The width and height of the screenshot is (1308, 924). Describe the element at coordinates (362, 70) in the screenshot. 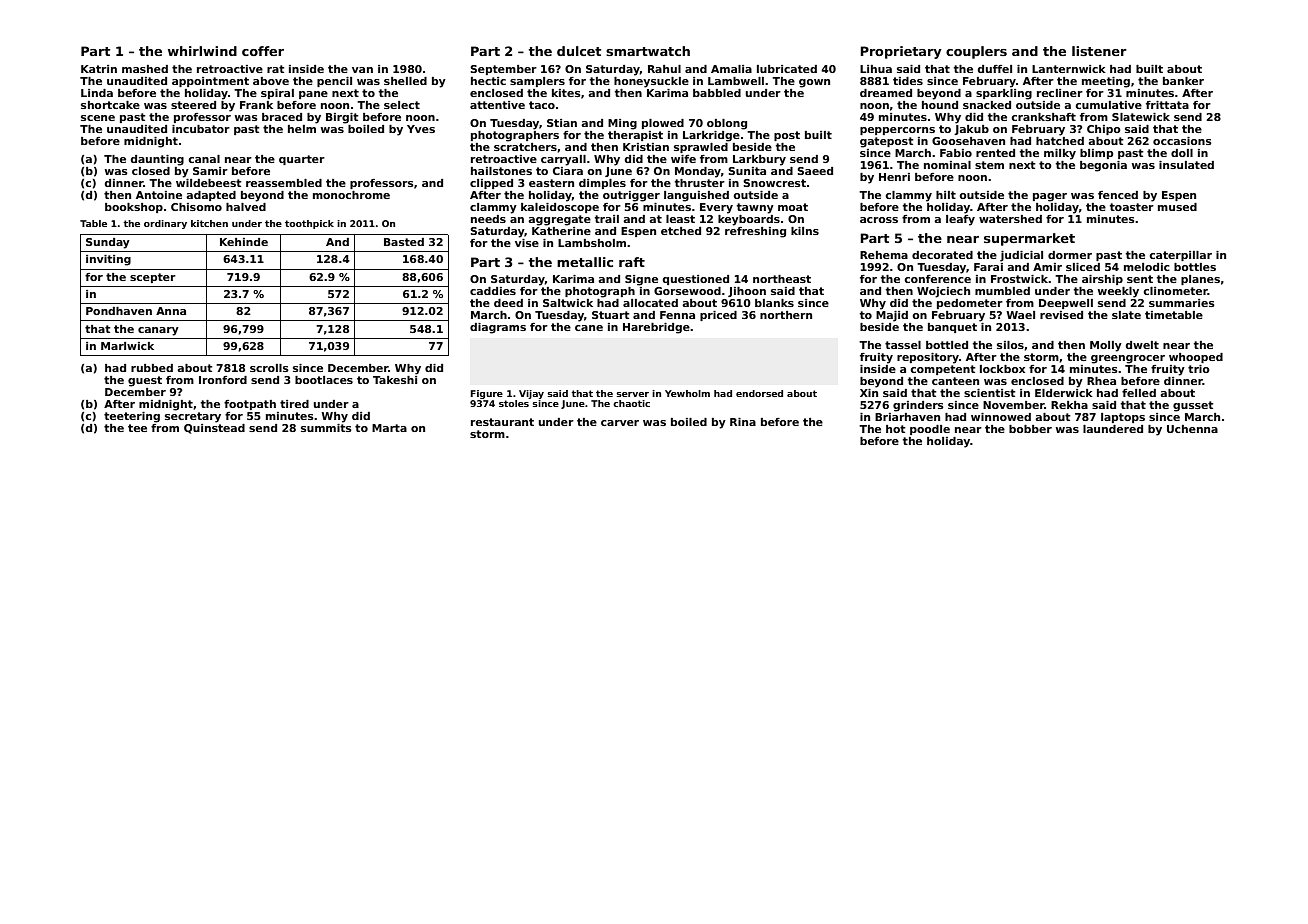

I see `van` at that location.
